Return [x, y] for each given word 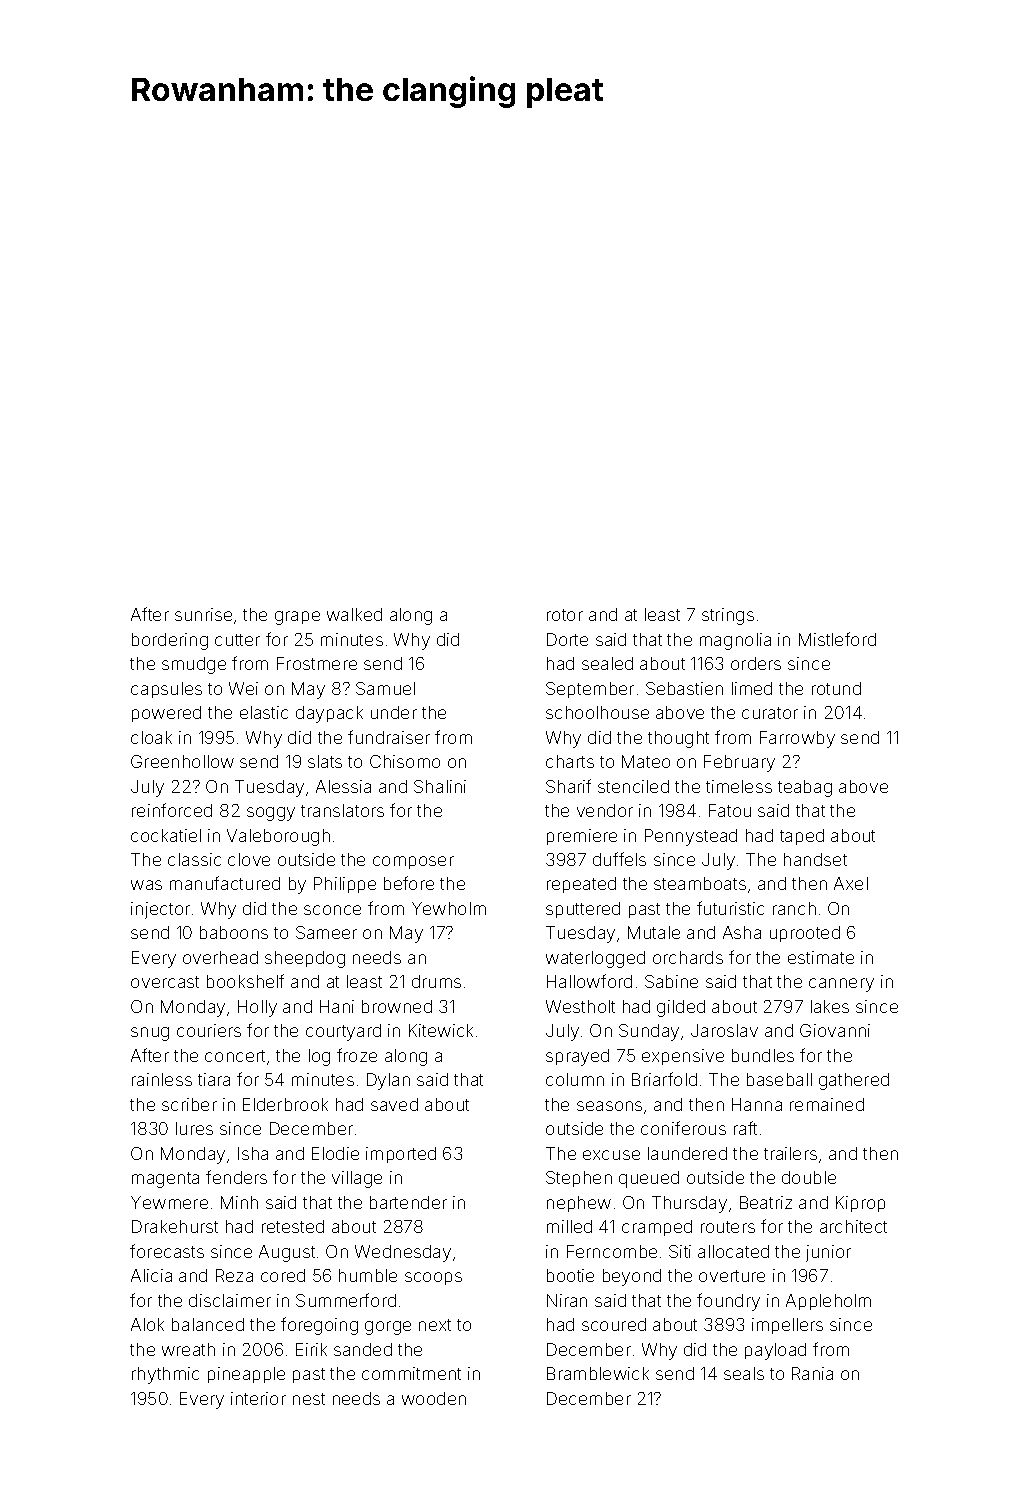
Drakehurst [175, 1226]
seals [744, 1373]
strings [728, 616]
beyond [632, 1277]
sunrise [203, 614]
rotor [565, 615]
